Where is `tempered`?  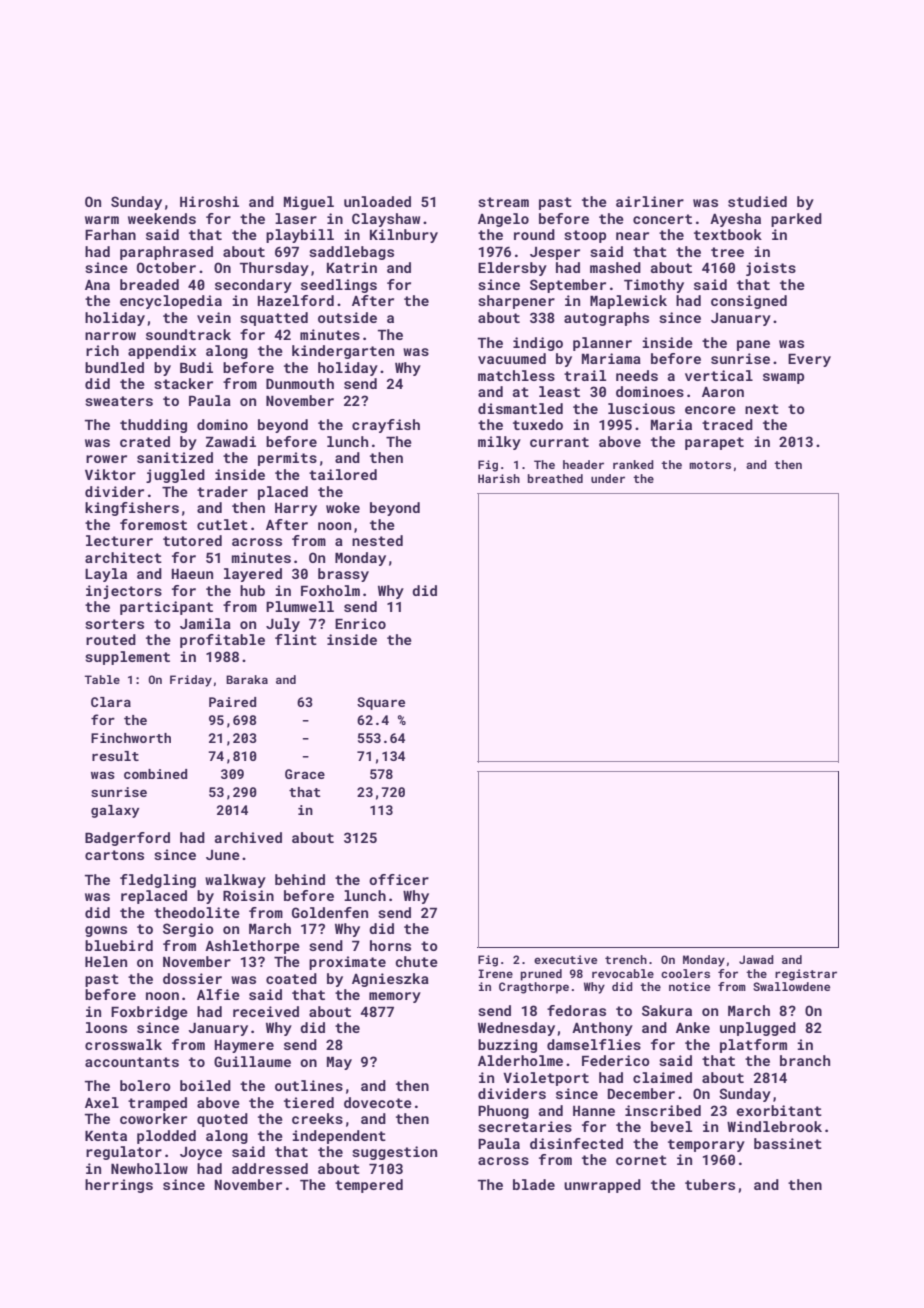 tempered is located at coordinates (369, 1186).
